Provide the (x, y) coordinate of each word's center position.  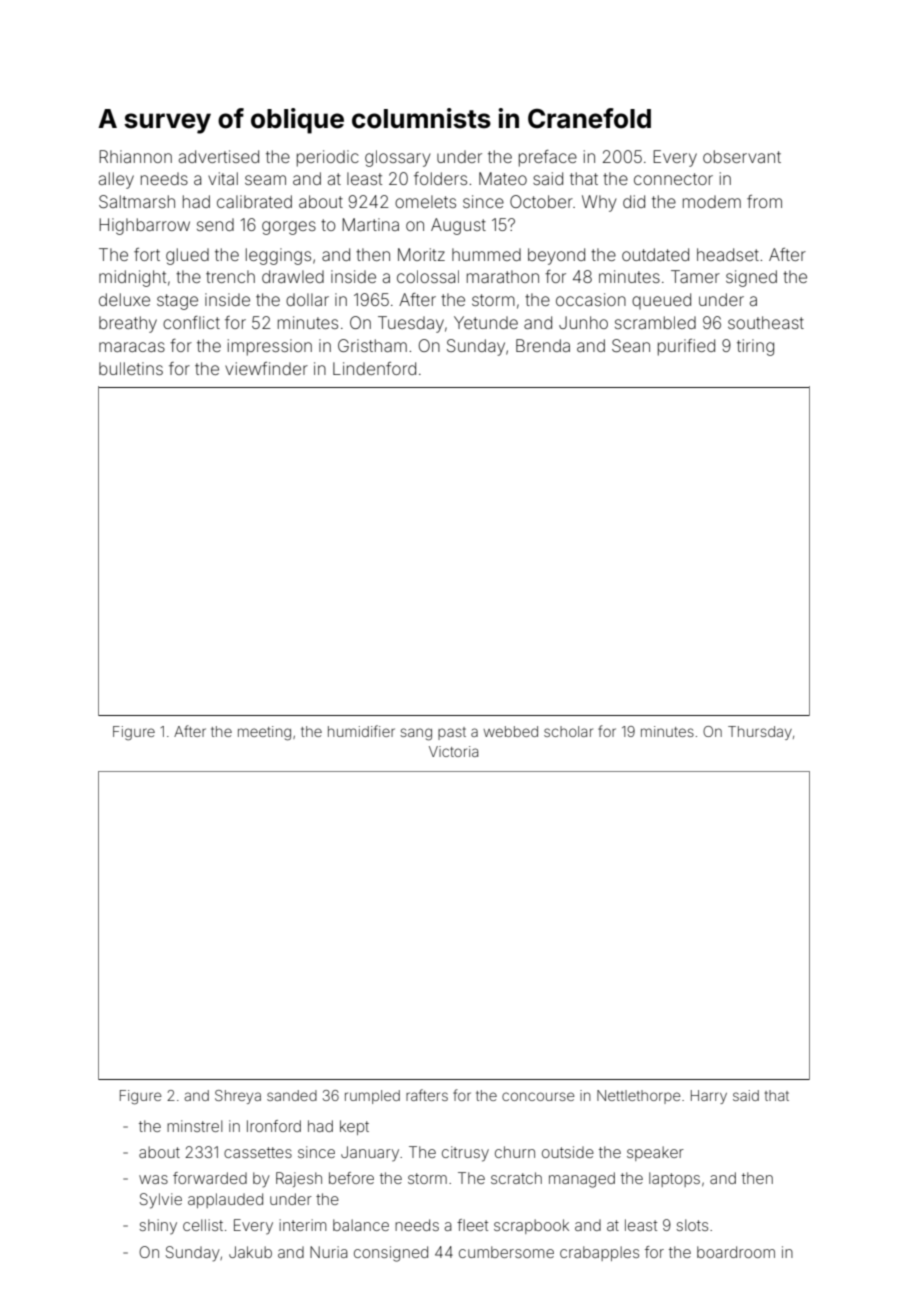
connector (673, 179)
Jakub (250, 1252)
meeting (264, 733)
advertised (219, 156)
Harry (709, 1097)
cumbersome (506, 1252)
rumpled (372, 1097)
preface (548, 158)
